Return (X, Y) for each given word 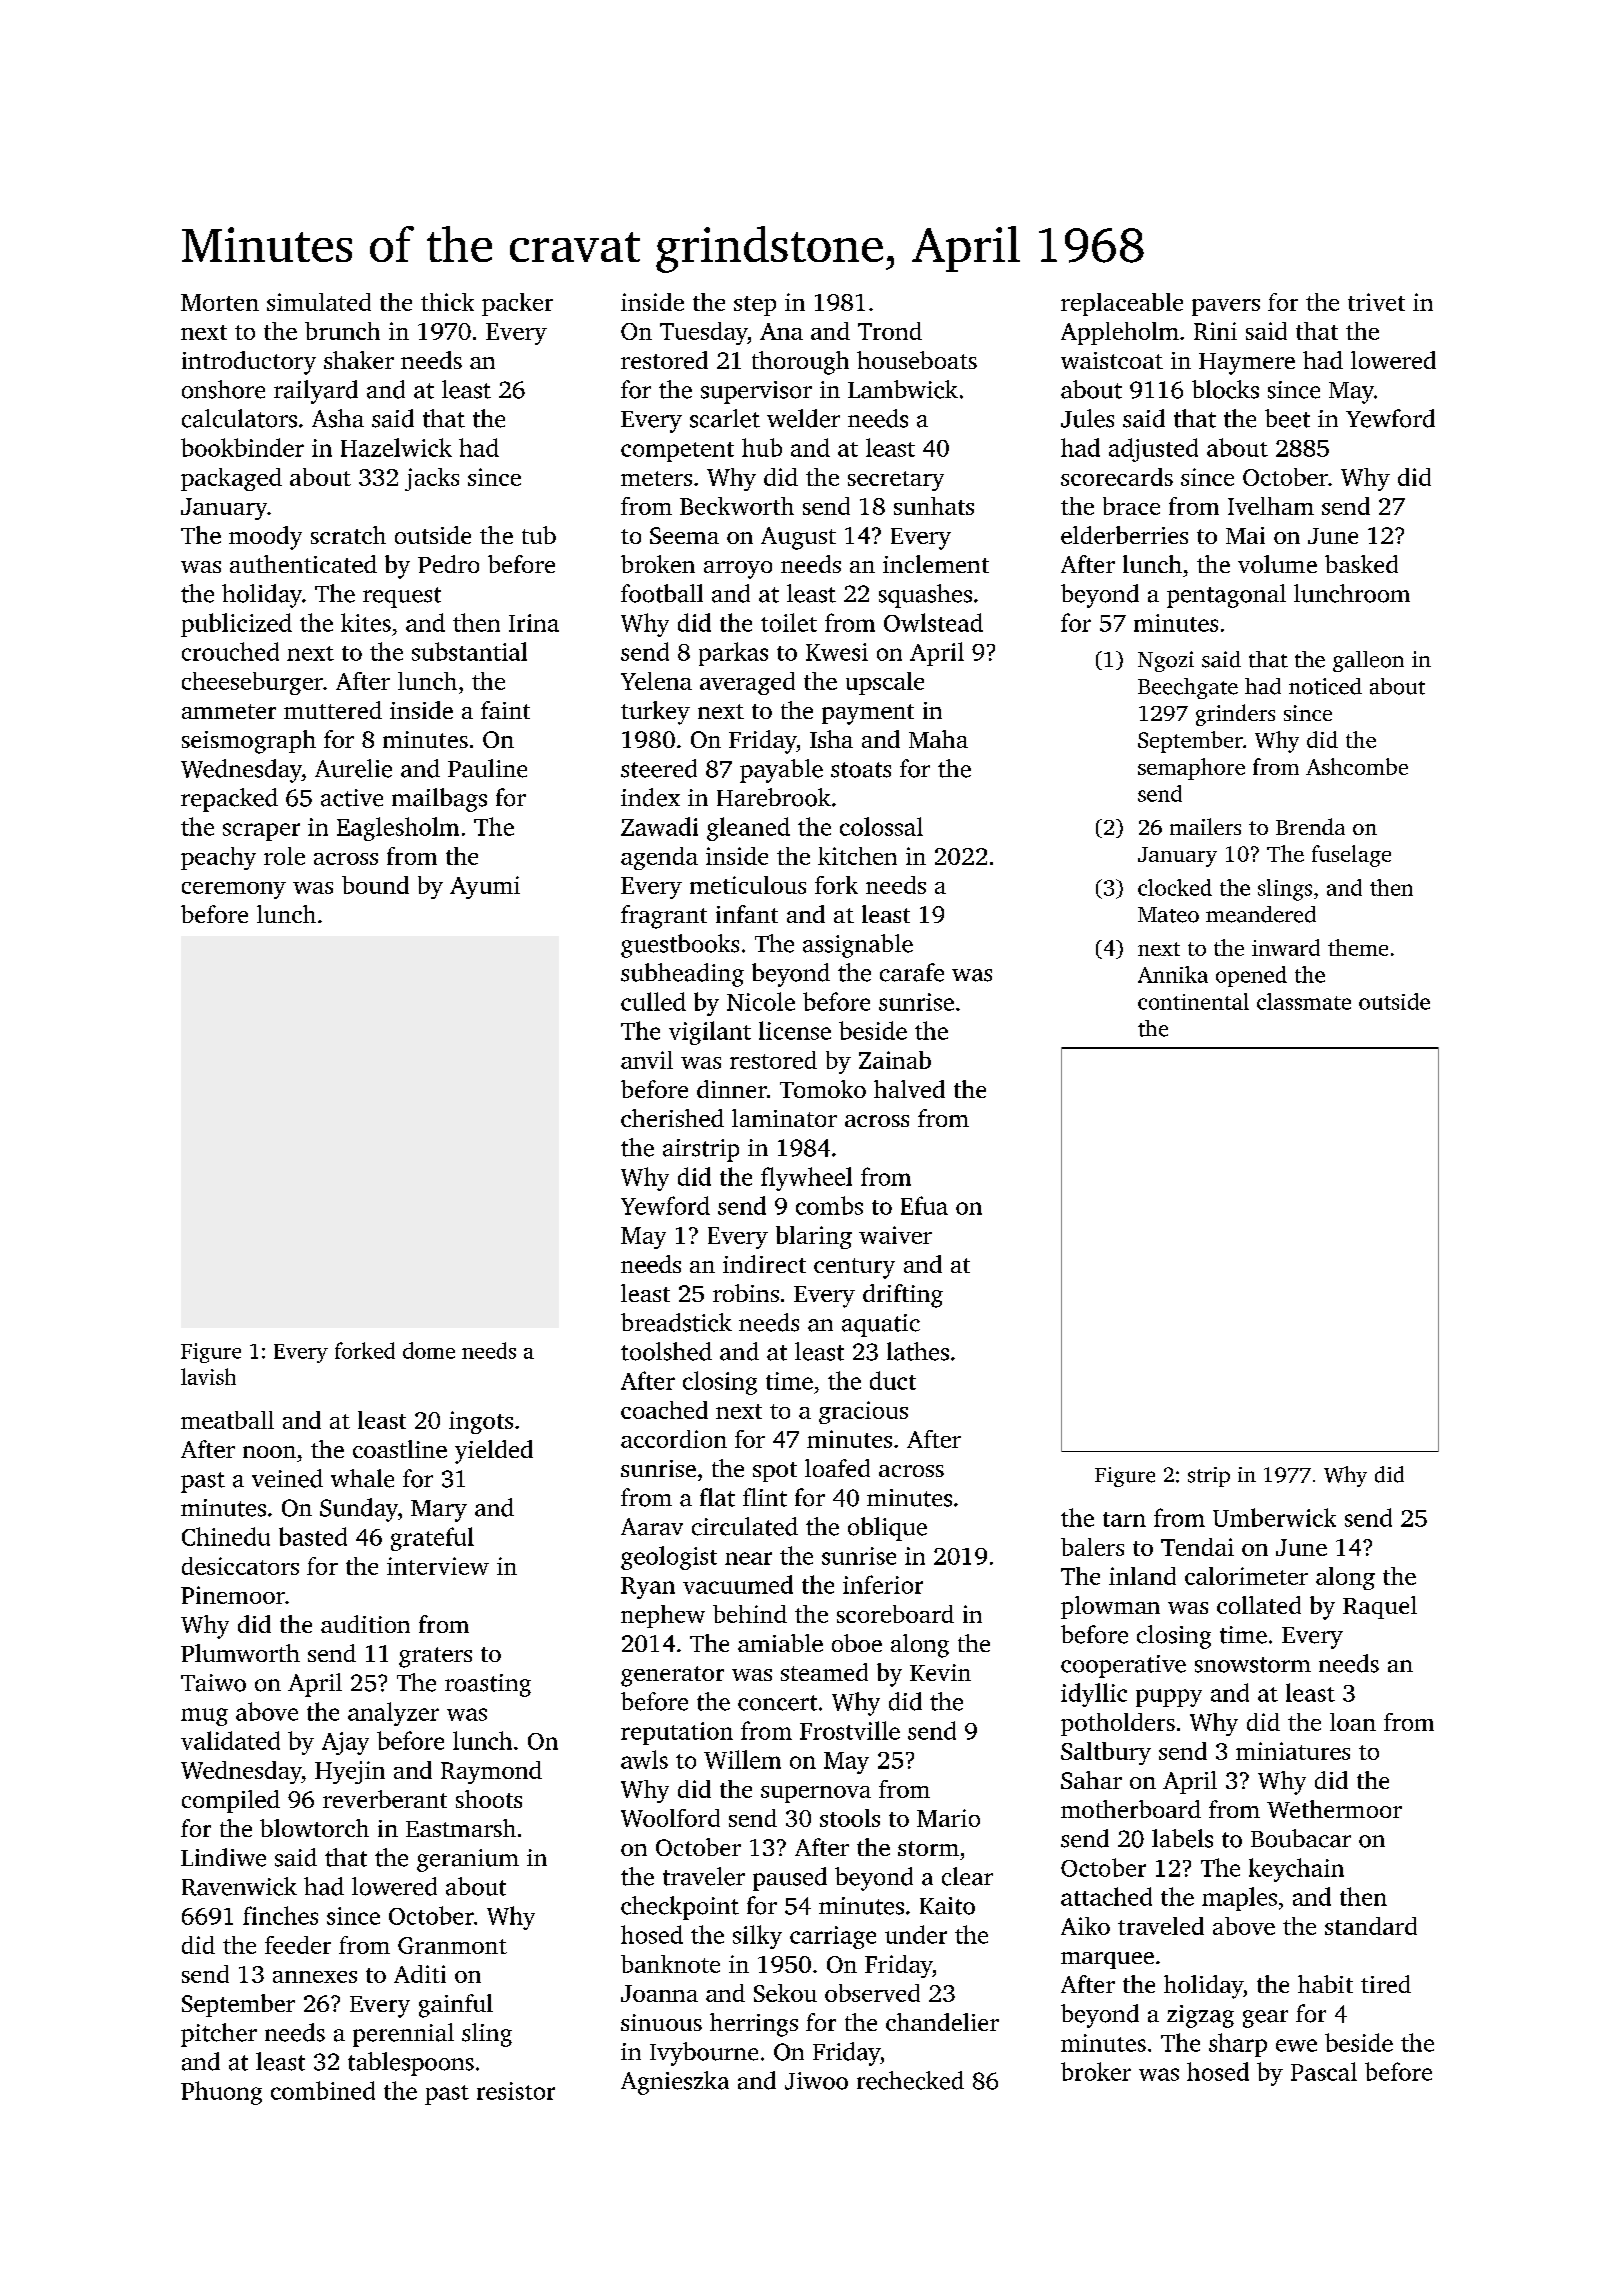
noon (269, 1452)
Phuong (221, 2093)
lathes (918, 1351)
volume (1277, 564)
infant (747, 914)
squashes (925, 596)
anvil (647, 1060)
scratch (348, 535)
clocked (1175, 887)
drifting (903, 1296)
